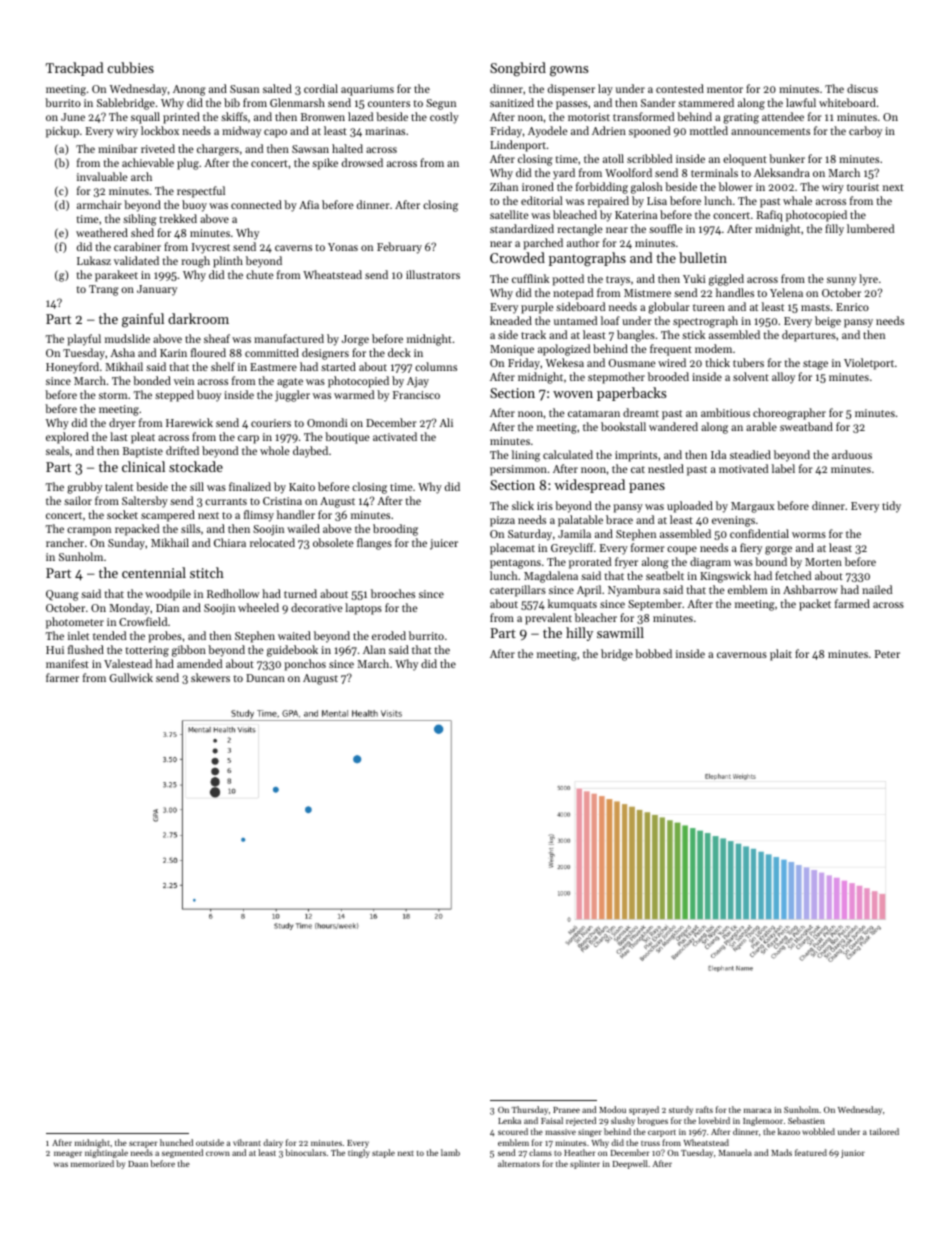 Image resolution: width=952 pixels, height=1233 pixels. Describe the element at coordinates (292, 651) in the image. I see `guidebook` at that location.
